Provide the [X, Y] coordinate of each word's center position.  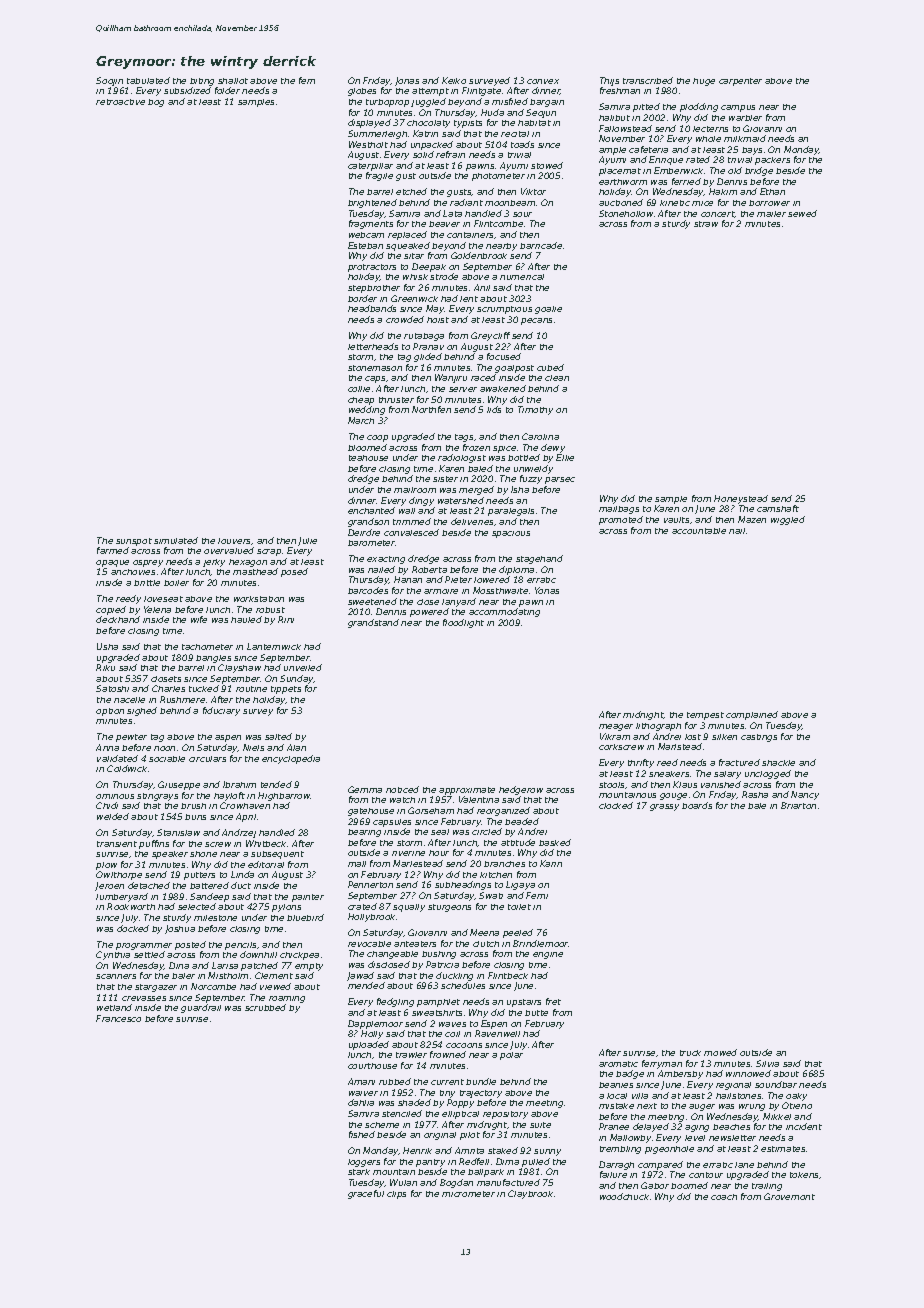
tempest [705, 716]
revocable [369, 944]
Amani [361, 1081]
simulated [176, 540]
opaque [112, 563]
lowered [492, 579]
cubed [550, 367]
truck [690, 1053]
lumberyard [122, 897]
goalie [548, 310]
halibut [614, 118]
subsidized [187, 90]
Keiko [454, 80]
